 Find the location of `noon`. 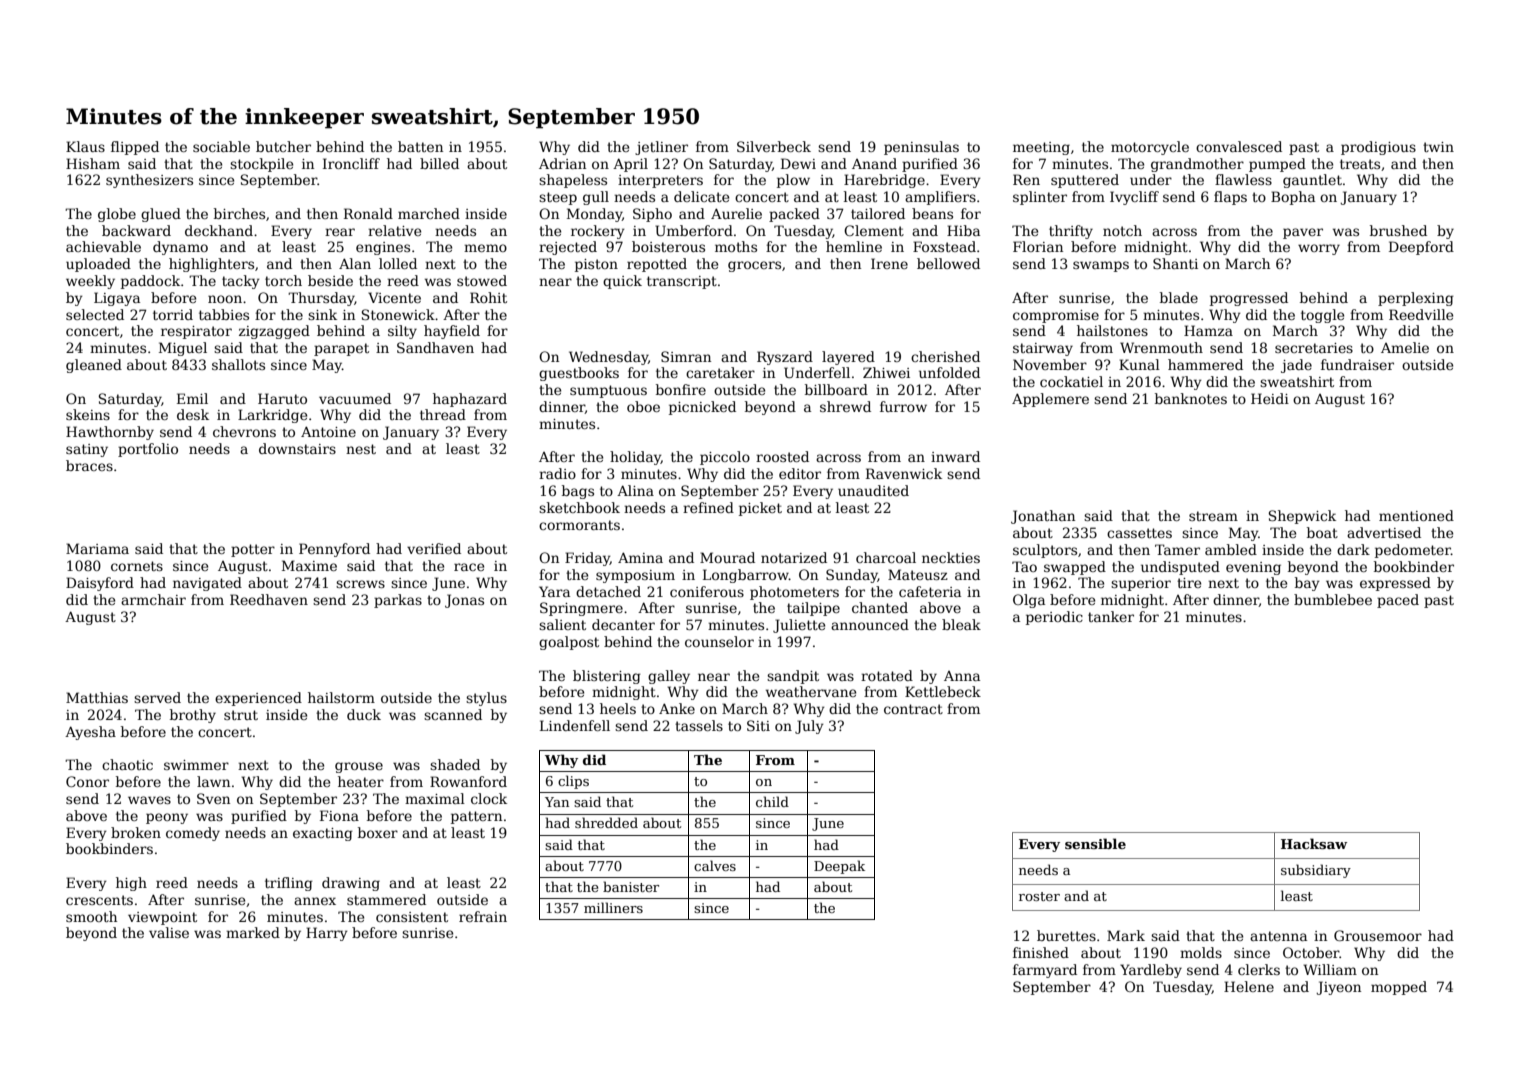

noon is located at coordinates (225, 299).
